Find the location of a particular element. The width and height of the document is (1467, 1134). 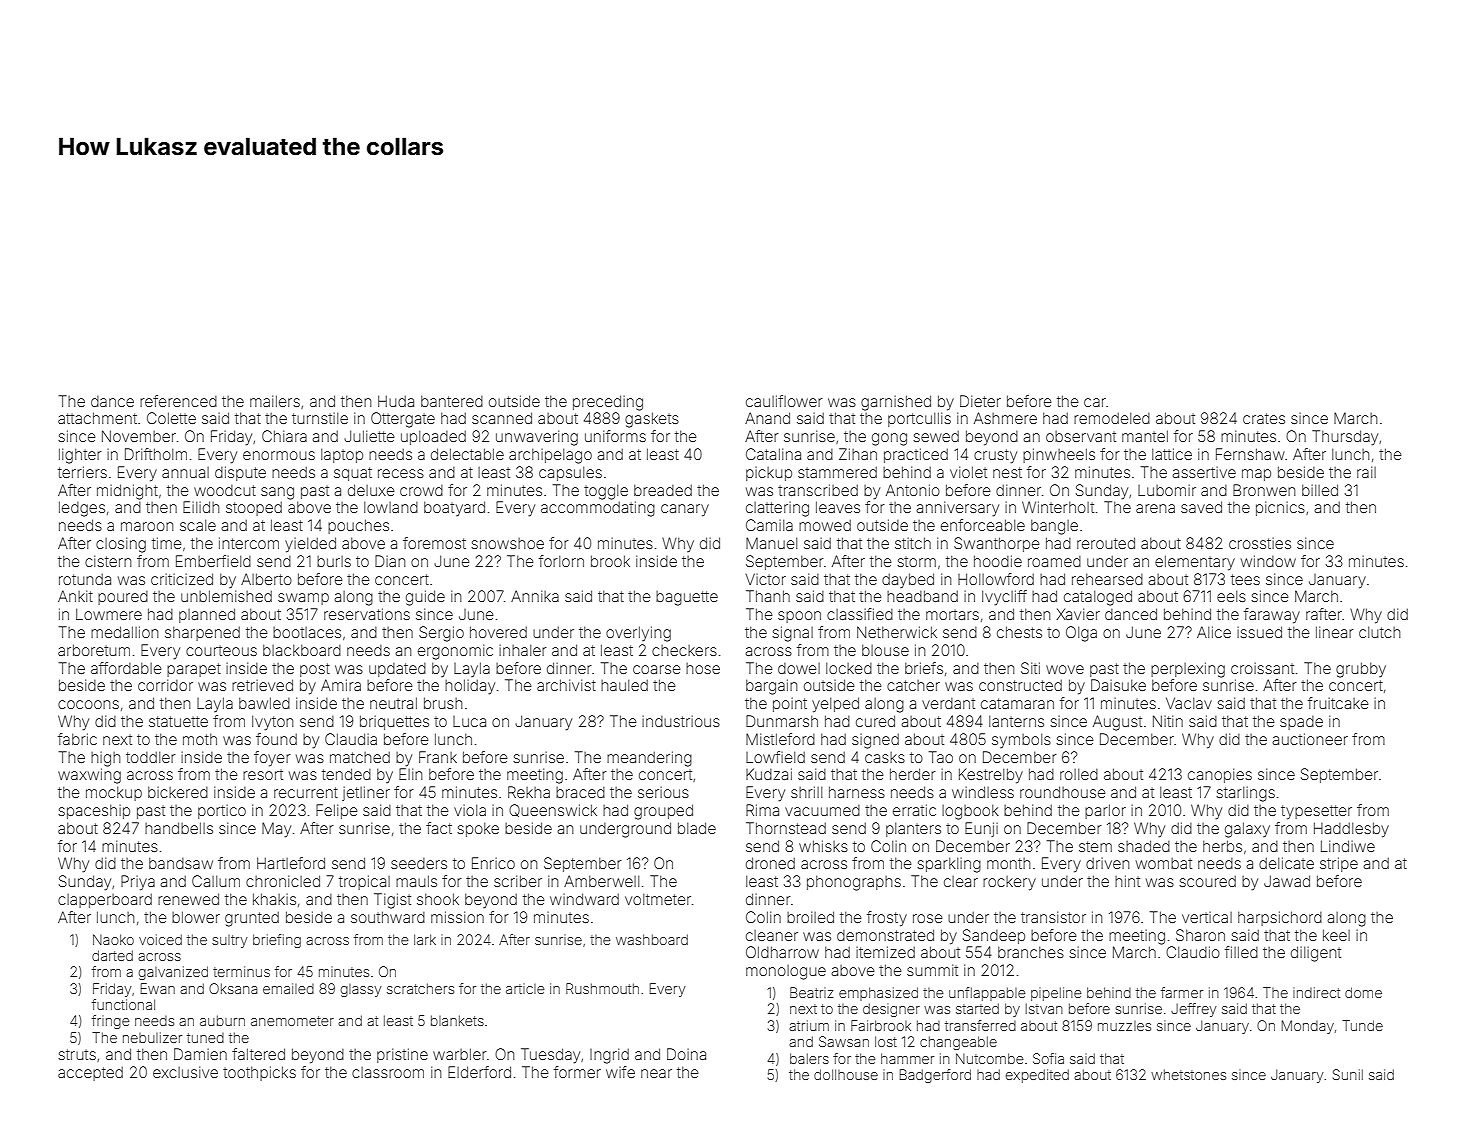

clapperboard is located at coordinates (105, 901).
